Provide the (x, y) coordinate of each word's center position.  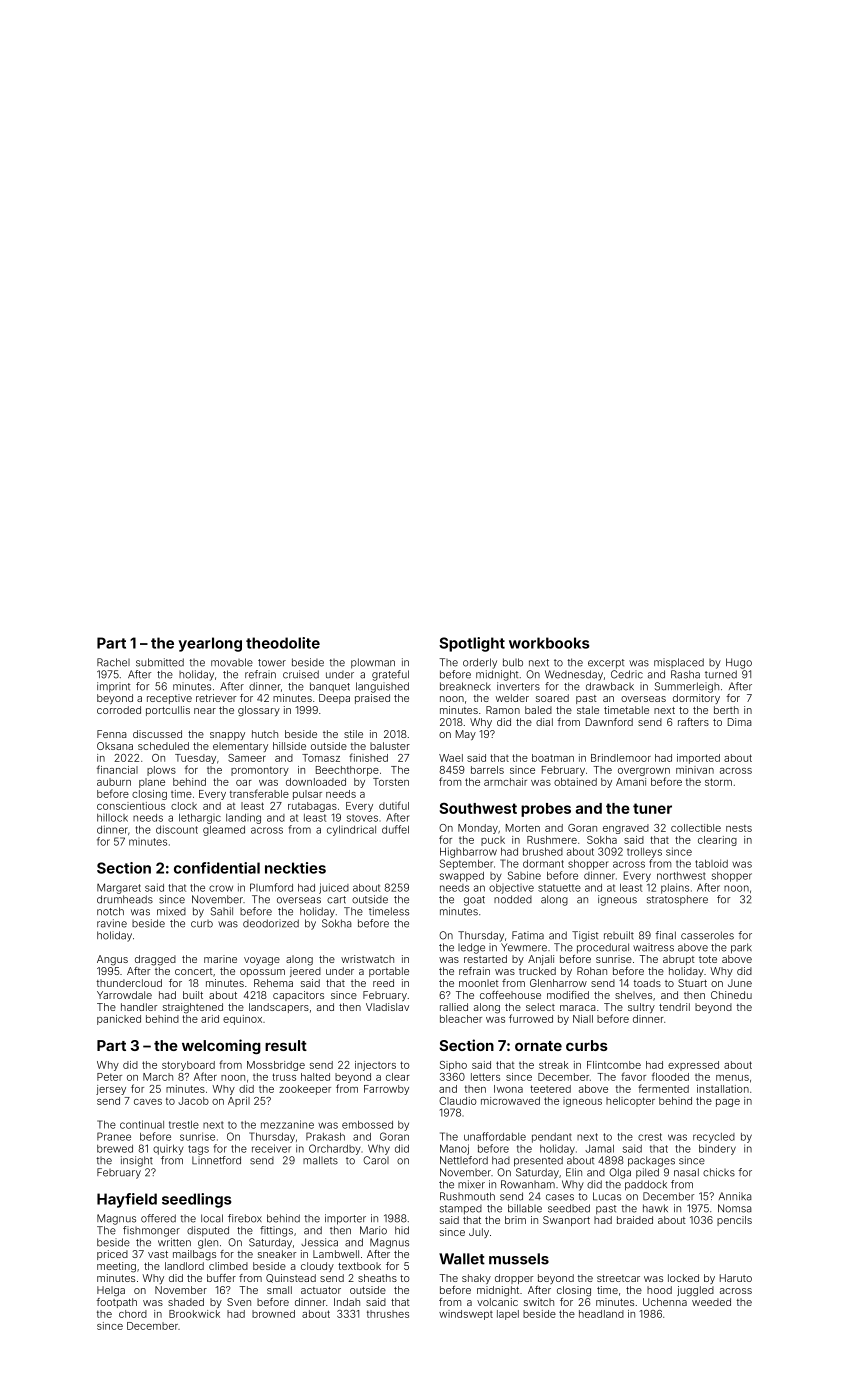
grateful (390, 675)
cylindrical (351, 830)
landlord (184, 1266)
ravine (112, 923)
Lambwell (336, 1254)
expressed (693, 1066)
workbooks (549, 643)
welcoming (221, 1046)
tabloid (711, 863)
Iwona (508, 1089)
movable (232, 662)
